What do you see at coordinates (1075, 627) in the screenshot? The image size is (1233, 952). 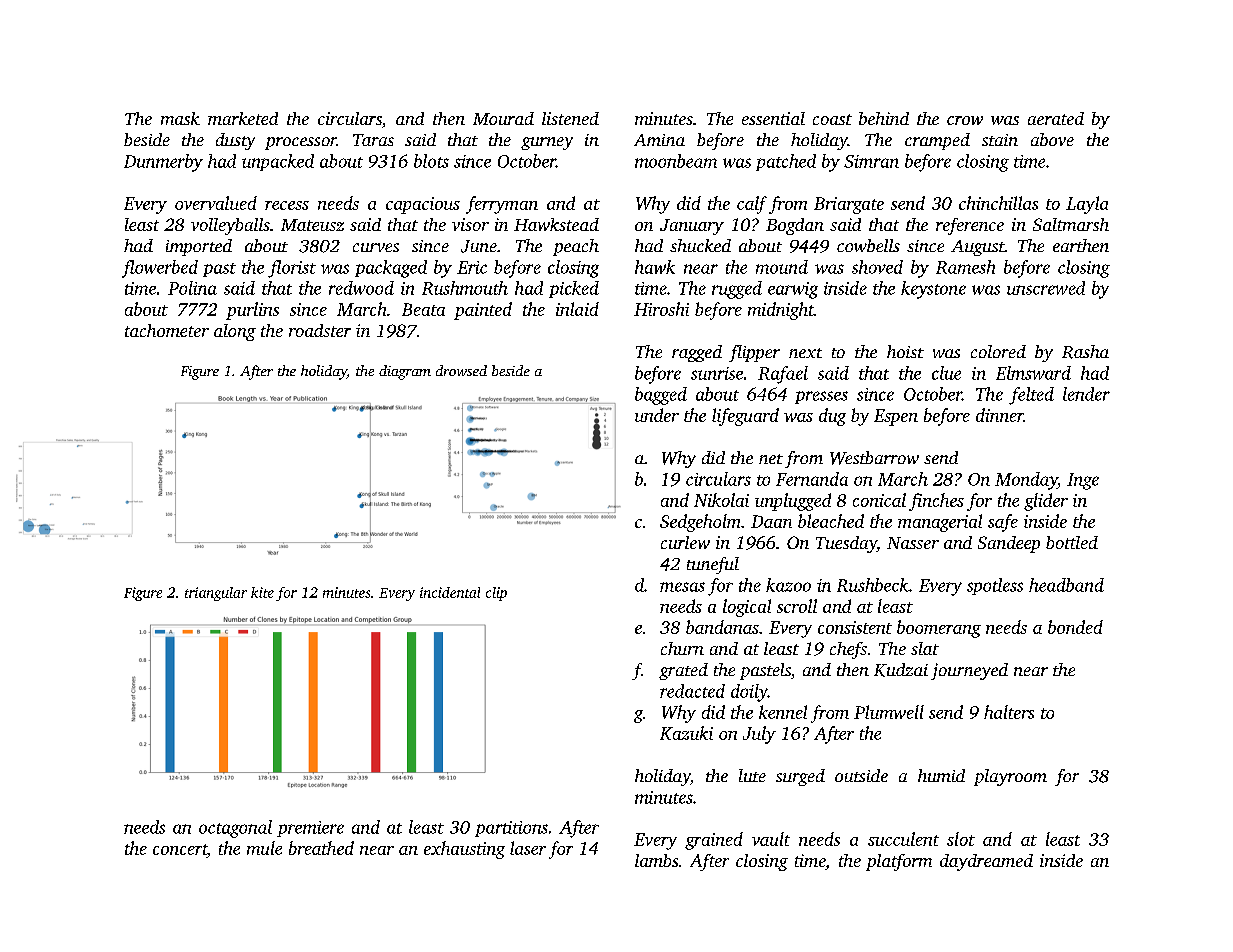 I see `bonded` at bounding box center [1075, 627].
